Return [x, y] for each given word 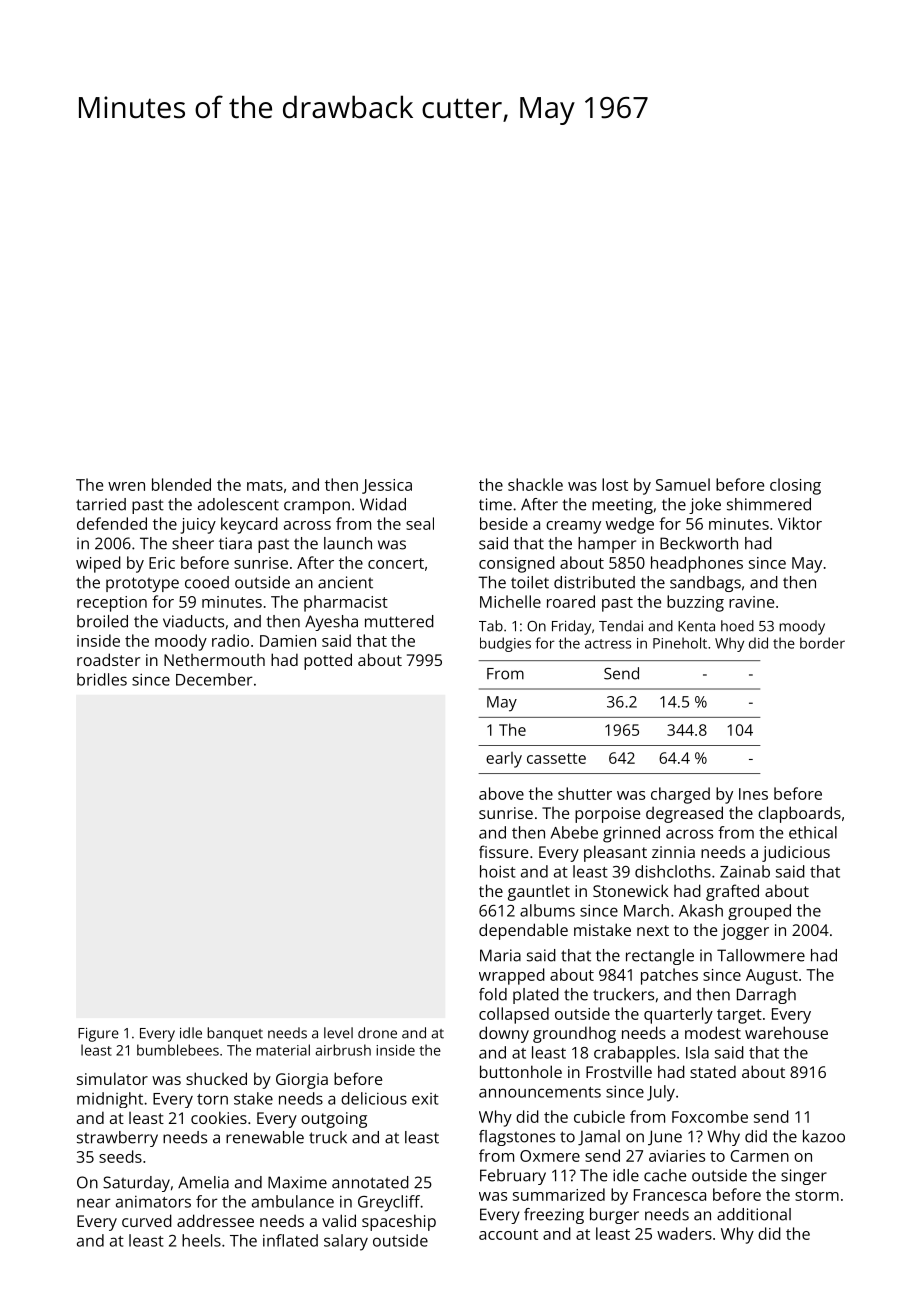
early [504, 760]
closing [795, 486]
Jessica [387, 486]
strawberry [117, 1139]
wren [126, 486]
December [214, 679]
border [822, 643]
